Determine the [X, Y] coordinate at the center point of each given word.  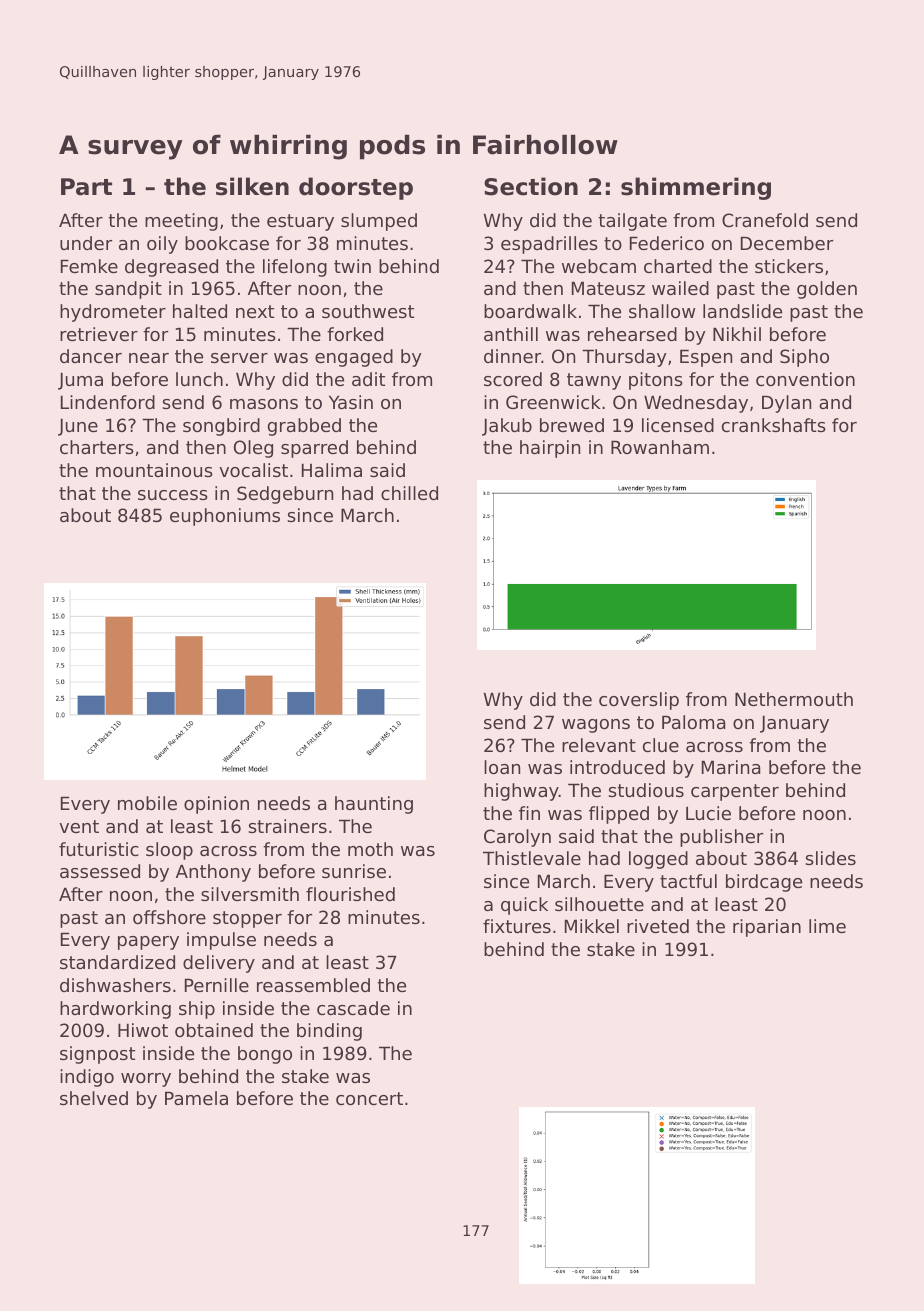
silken [252, 186]
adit [368, 379]
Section [531, 186]
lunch [199, 379]
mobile [147, 803]
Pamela [196, 1098]
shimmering [696, 188]
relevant [599, 745]
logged [658, 860]
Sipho [804, 358]
